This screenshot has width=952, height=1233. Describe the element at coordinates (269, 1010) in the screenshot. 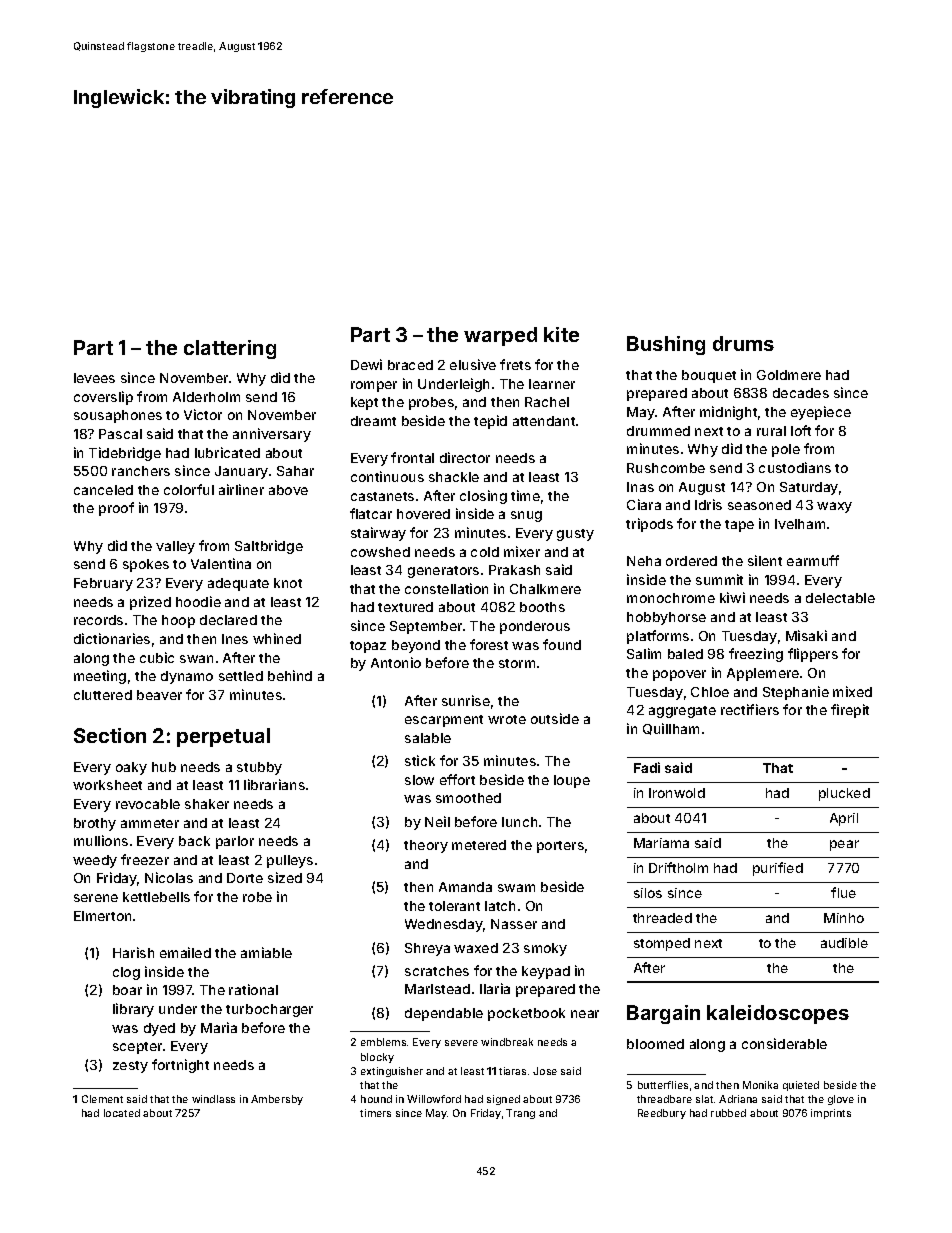

I see `turbocharger` at that location.
